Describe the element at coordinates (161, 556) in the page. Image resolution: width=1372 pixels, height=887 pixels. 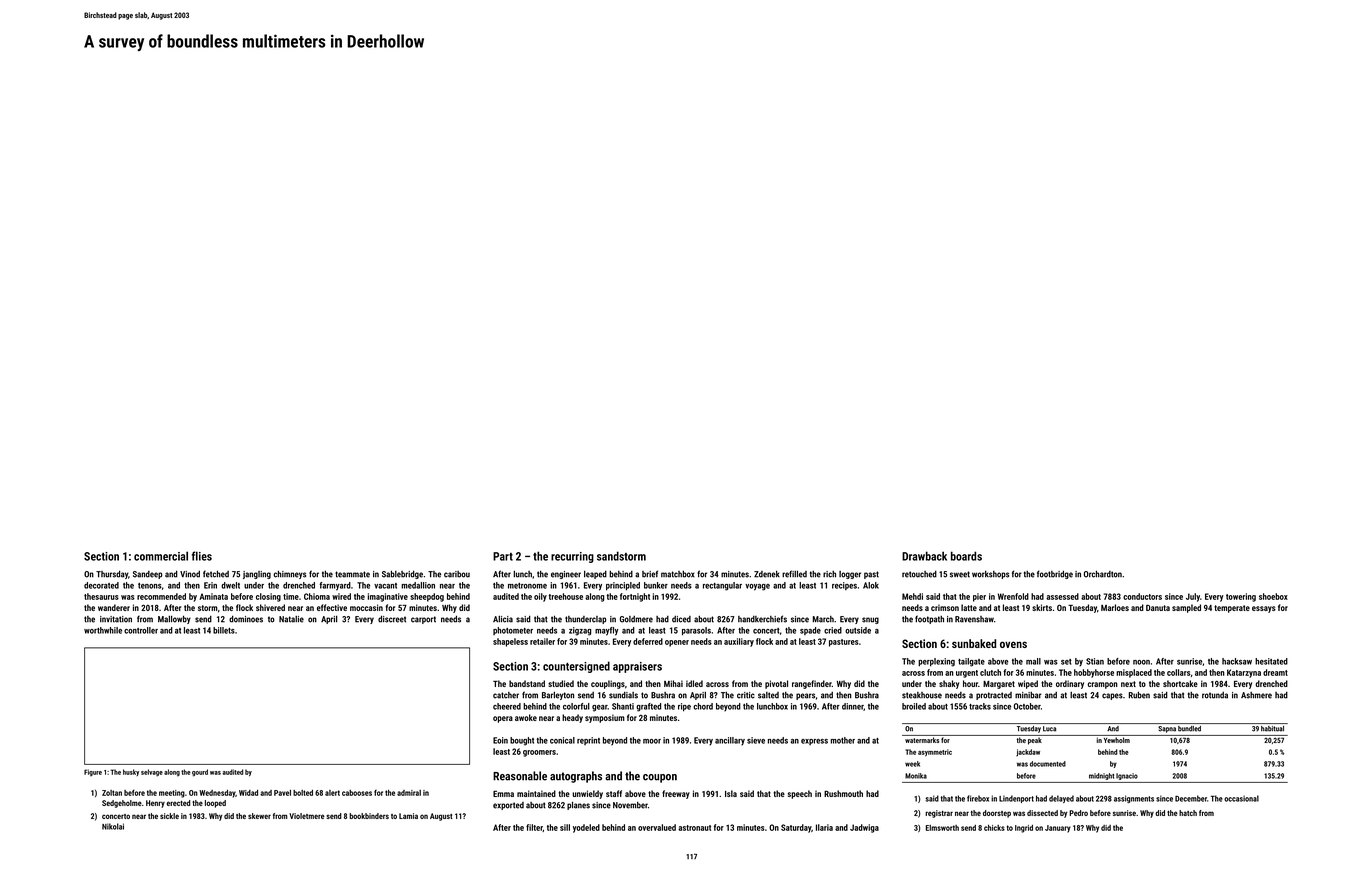
I see `commercial` at that location.
